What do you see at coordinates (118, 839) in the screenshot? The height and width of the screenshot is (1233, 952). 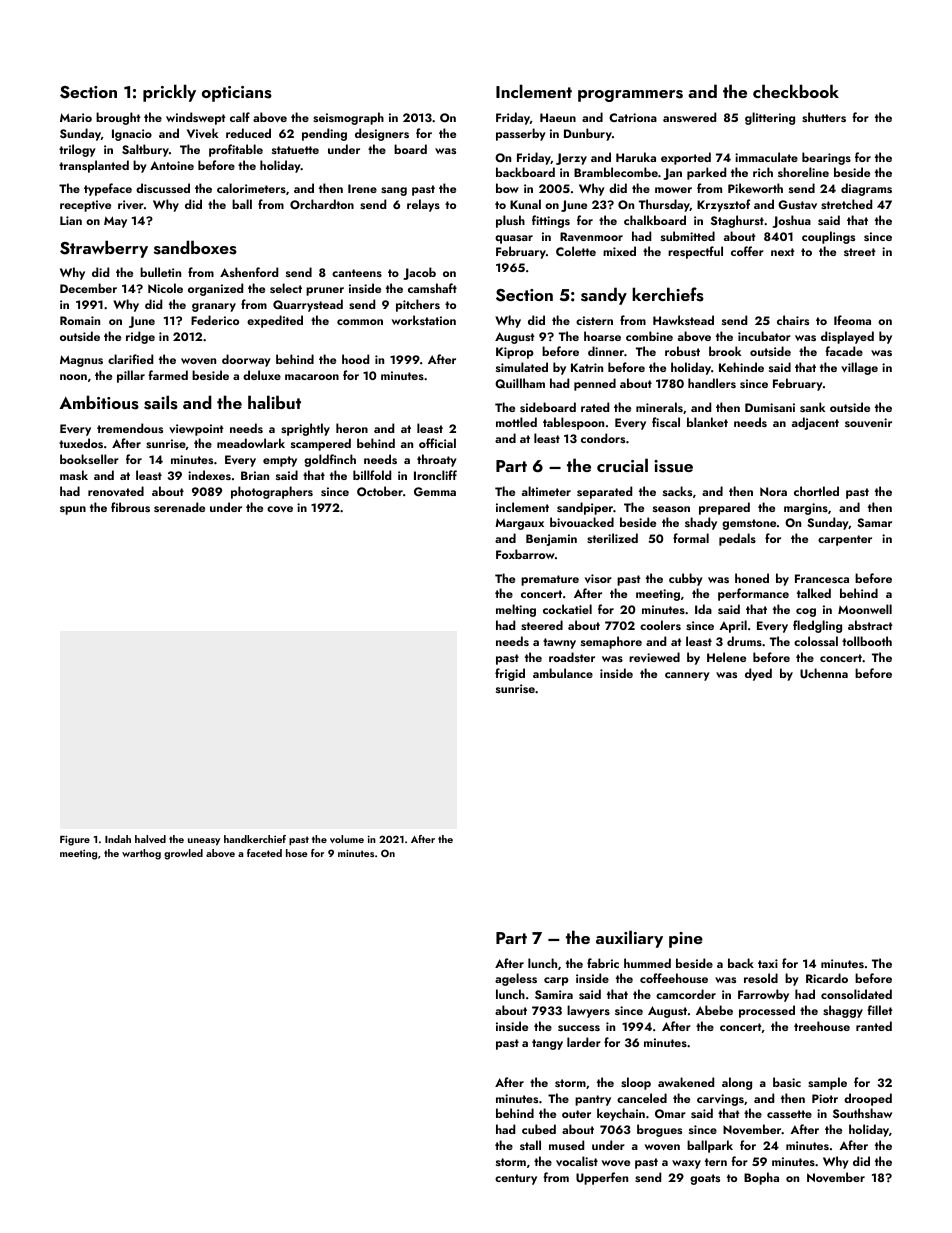 I see `Indah` at bounding box center [118, 839].
